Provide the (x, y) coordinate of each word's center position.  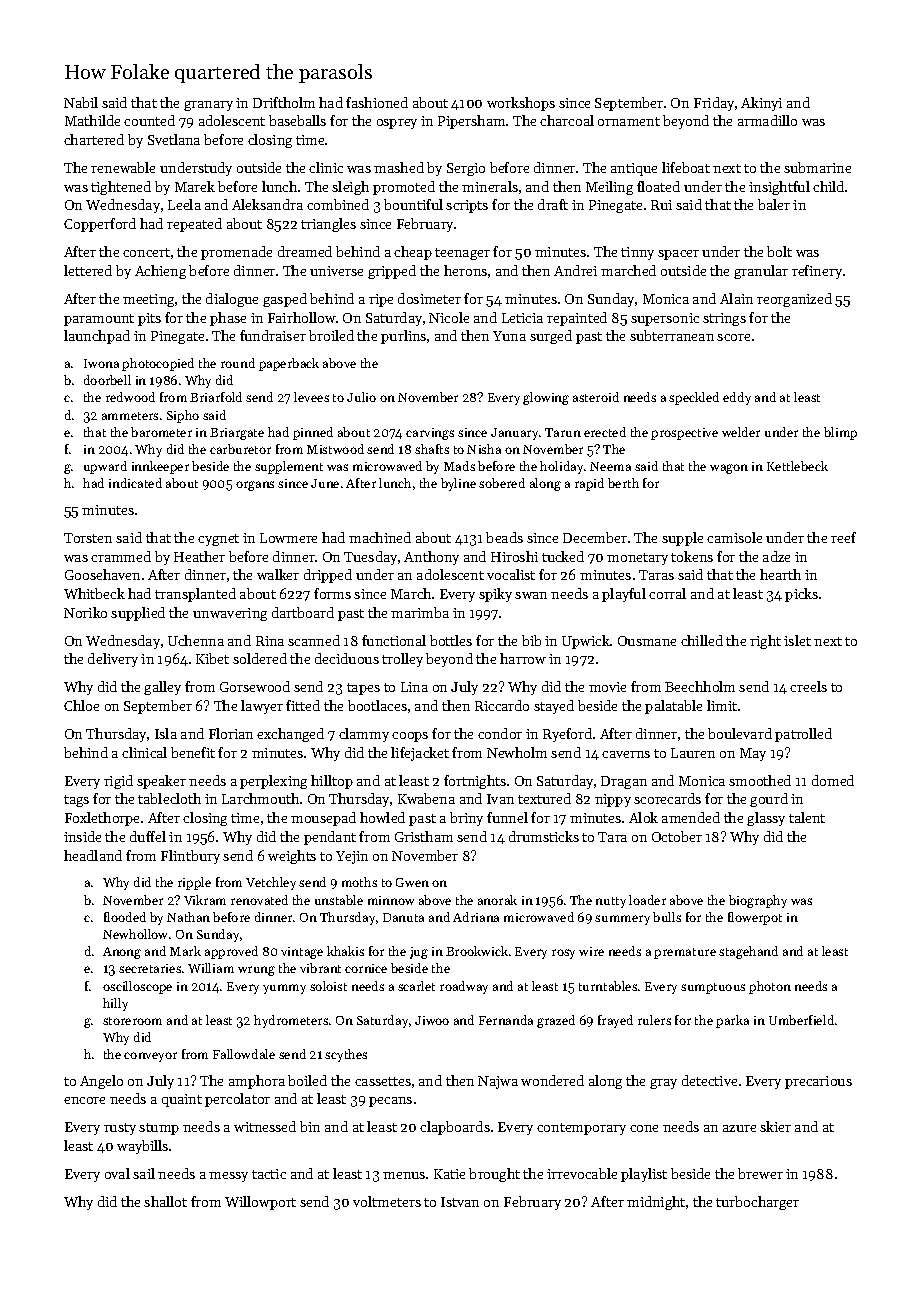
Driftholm (284, 102)
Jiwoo (432, 1020)
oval (117, 1173)
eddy (737, 398)
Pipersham (471, 122)
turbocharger (757, 1203)
